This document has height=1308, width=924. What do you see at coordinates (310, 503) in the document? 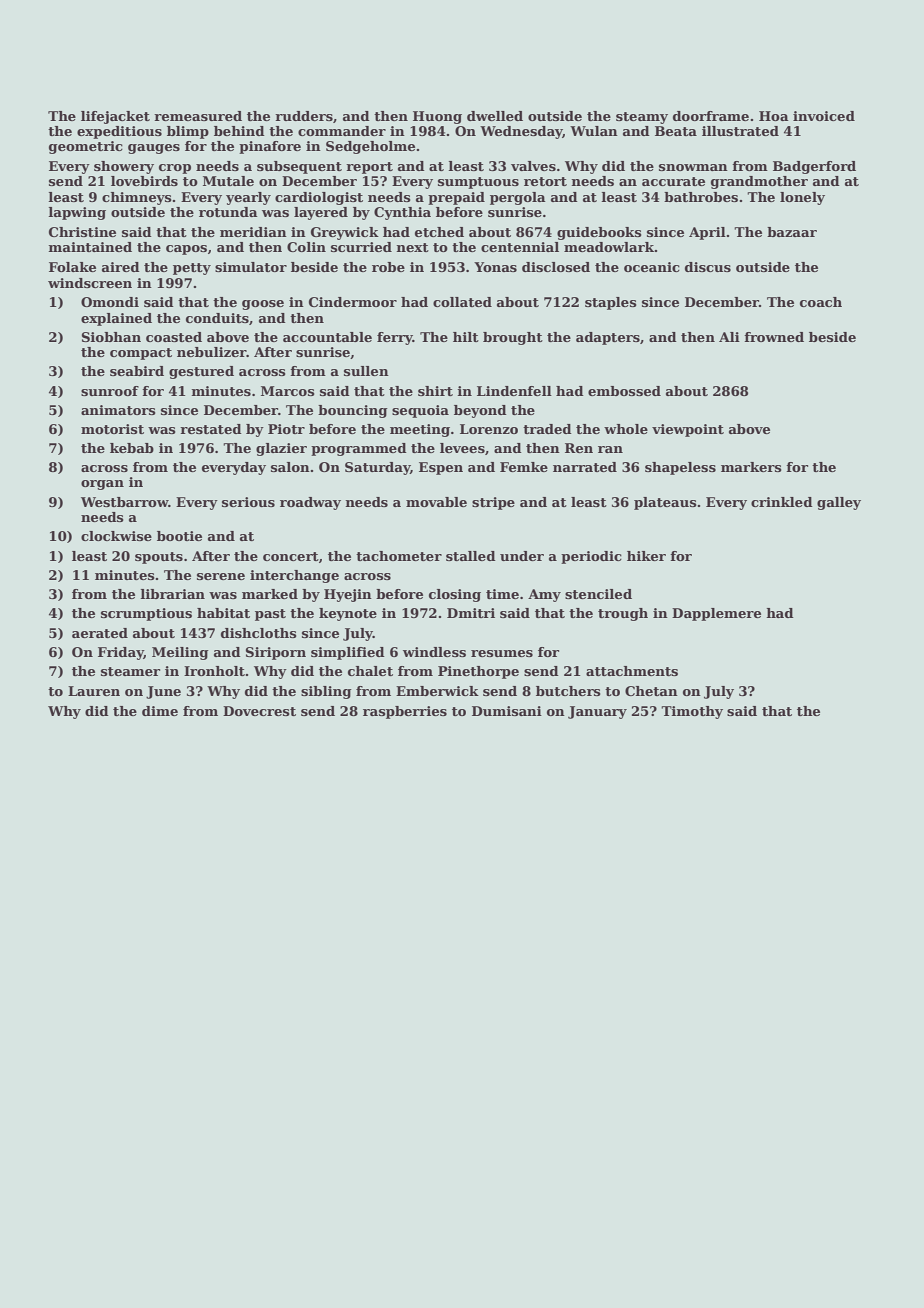
I see `roadway` at bounding box center [310, 503].
